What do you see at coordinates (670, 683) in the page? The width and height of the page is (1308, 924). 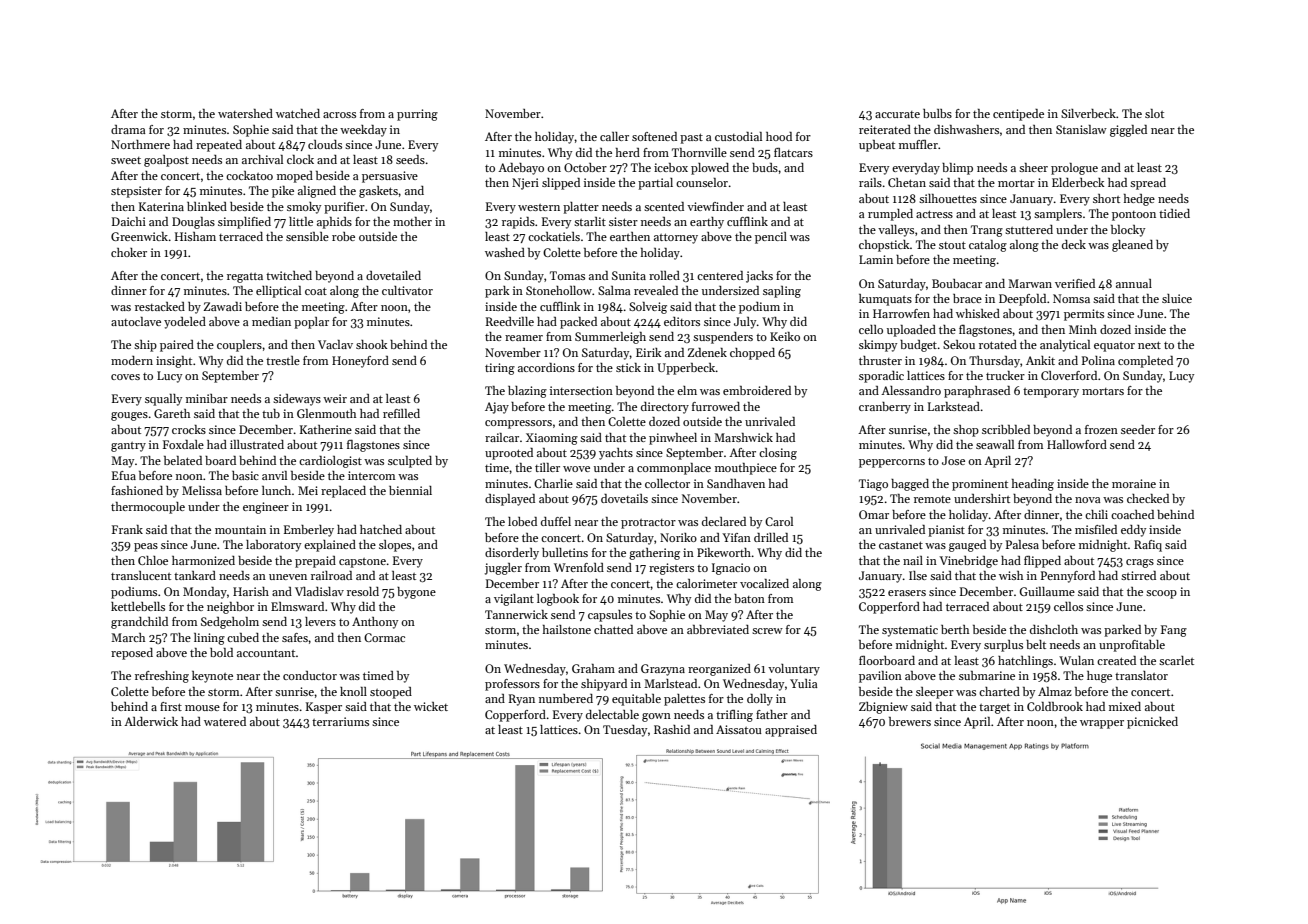 I see `Marlstead` at bounding box center [670, 683].
